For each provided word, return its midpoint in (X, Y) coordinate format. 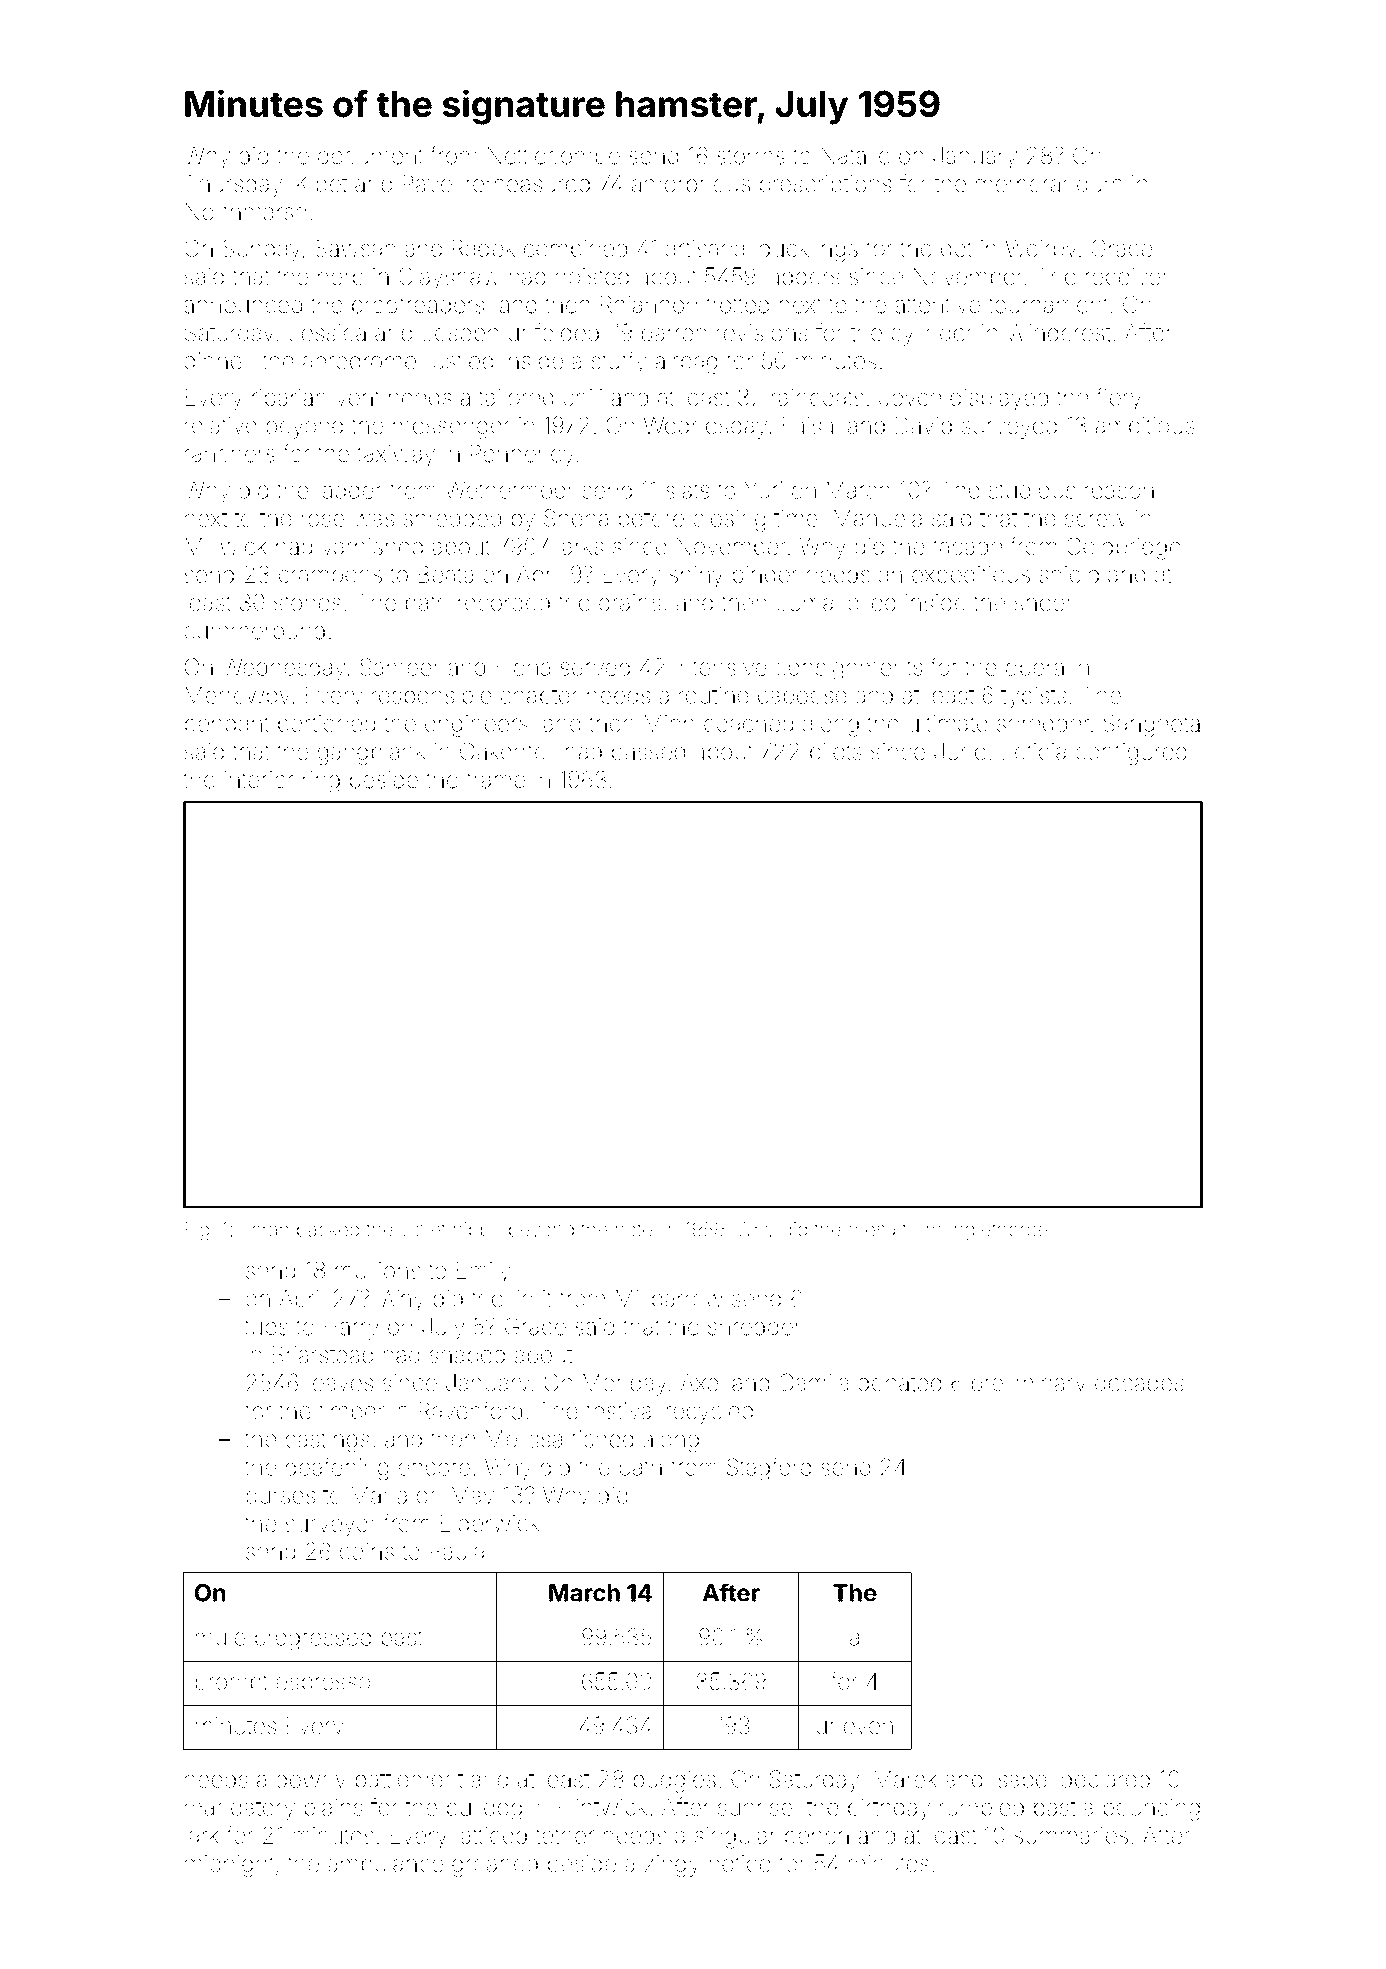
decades (1139, 1383)
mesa (872, 1231)
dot (956, 248)
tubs (266, 1327)
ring (321, 782)
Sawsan (355, 248)
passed (648, 753)
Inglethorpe (999, 1231)
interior (259, 780)
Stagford (769, 1469)
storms (751, 156)
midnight (229, 1866)
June (960, 751)
